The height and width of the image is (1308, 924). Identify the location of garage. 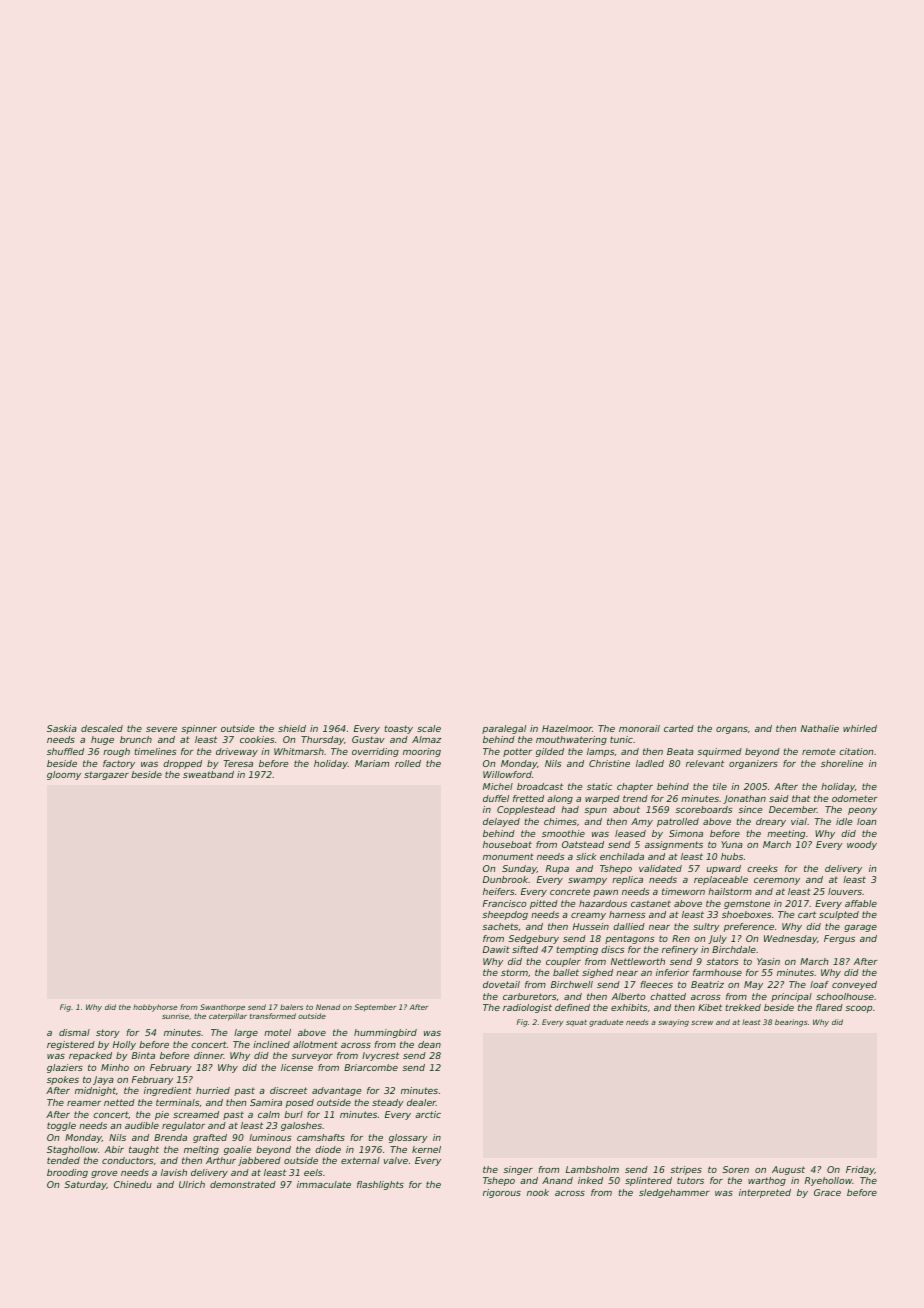
(860, 928).
